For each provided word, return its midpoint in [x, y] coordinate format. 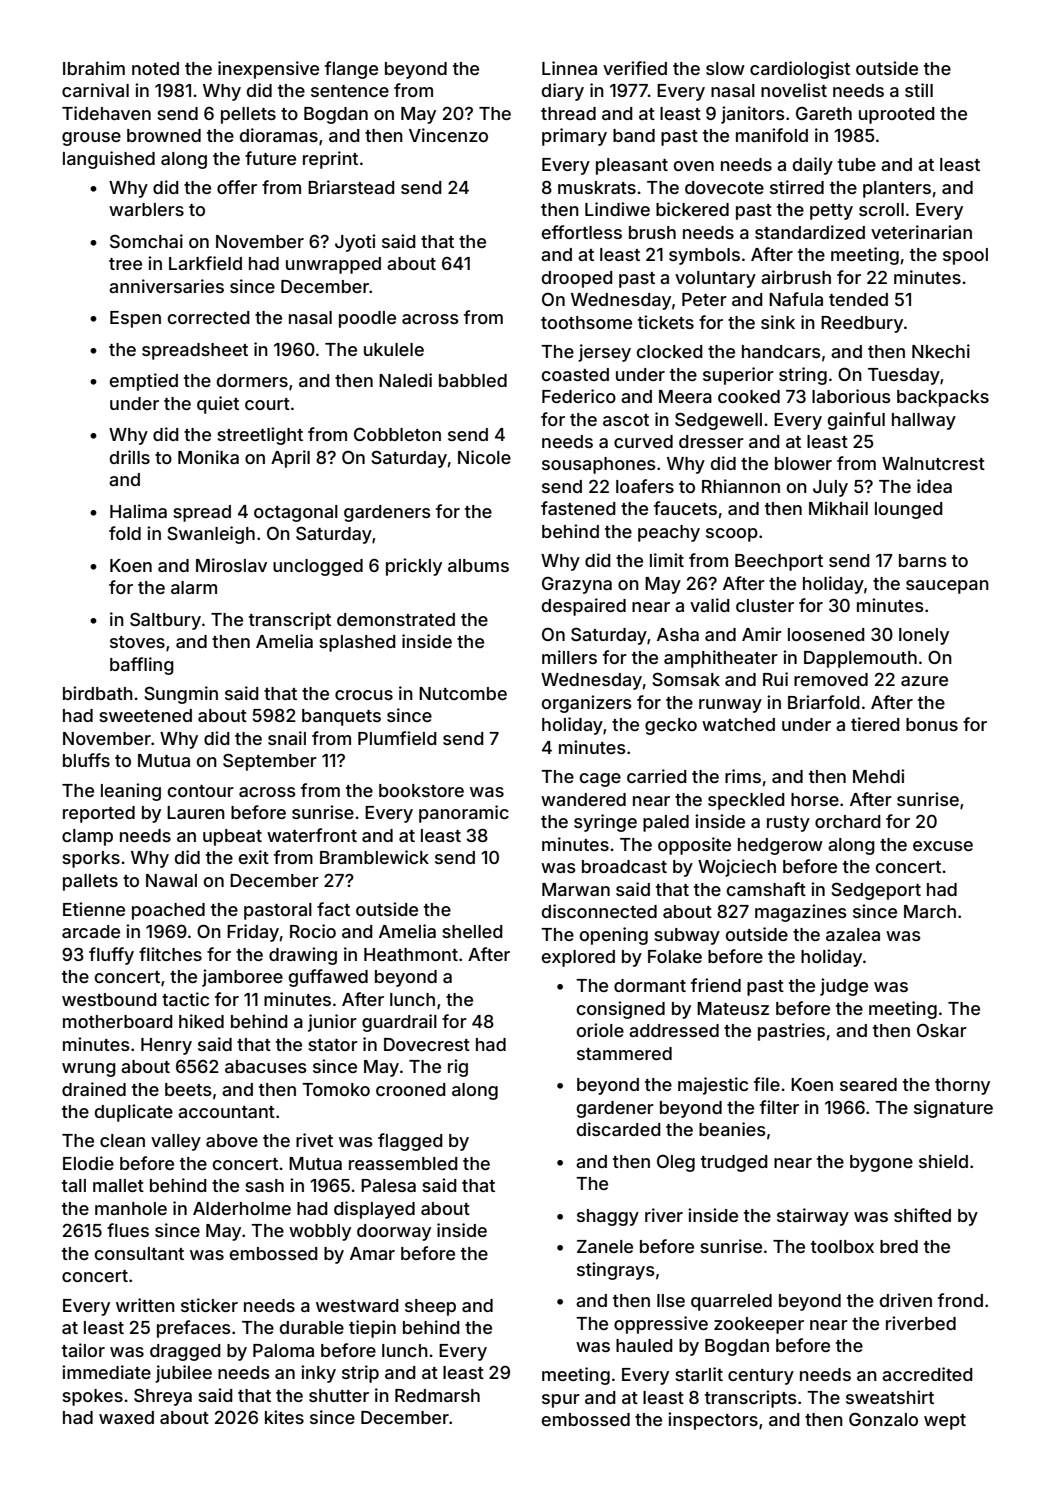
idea [934, 486]
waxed [126, 1417]
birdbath [98, 693]
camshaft [766, 889]
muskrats [597, 187]
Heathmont [411, 954]
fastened [578, 508]
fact [333, 909]
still [919, 90]
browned [164, 135]
